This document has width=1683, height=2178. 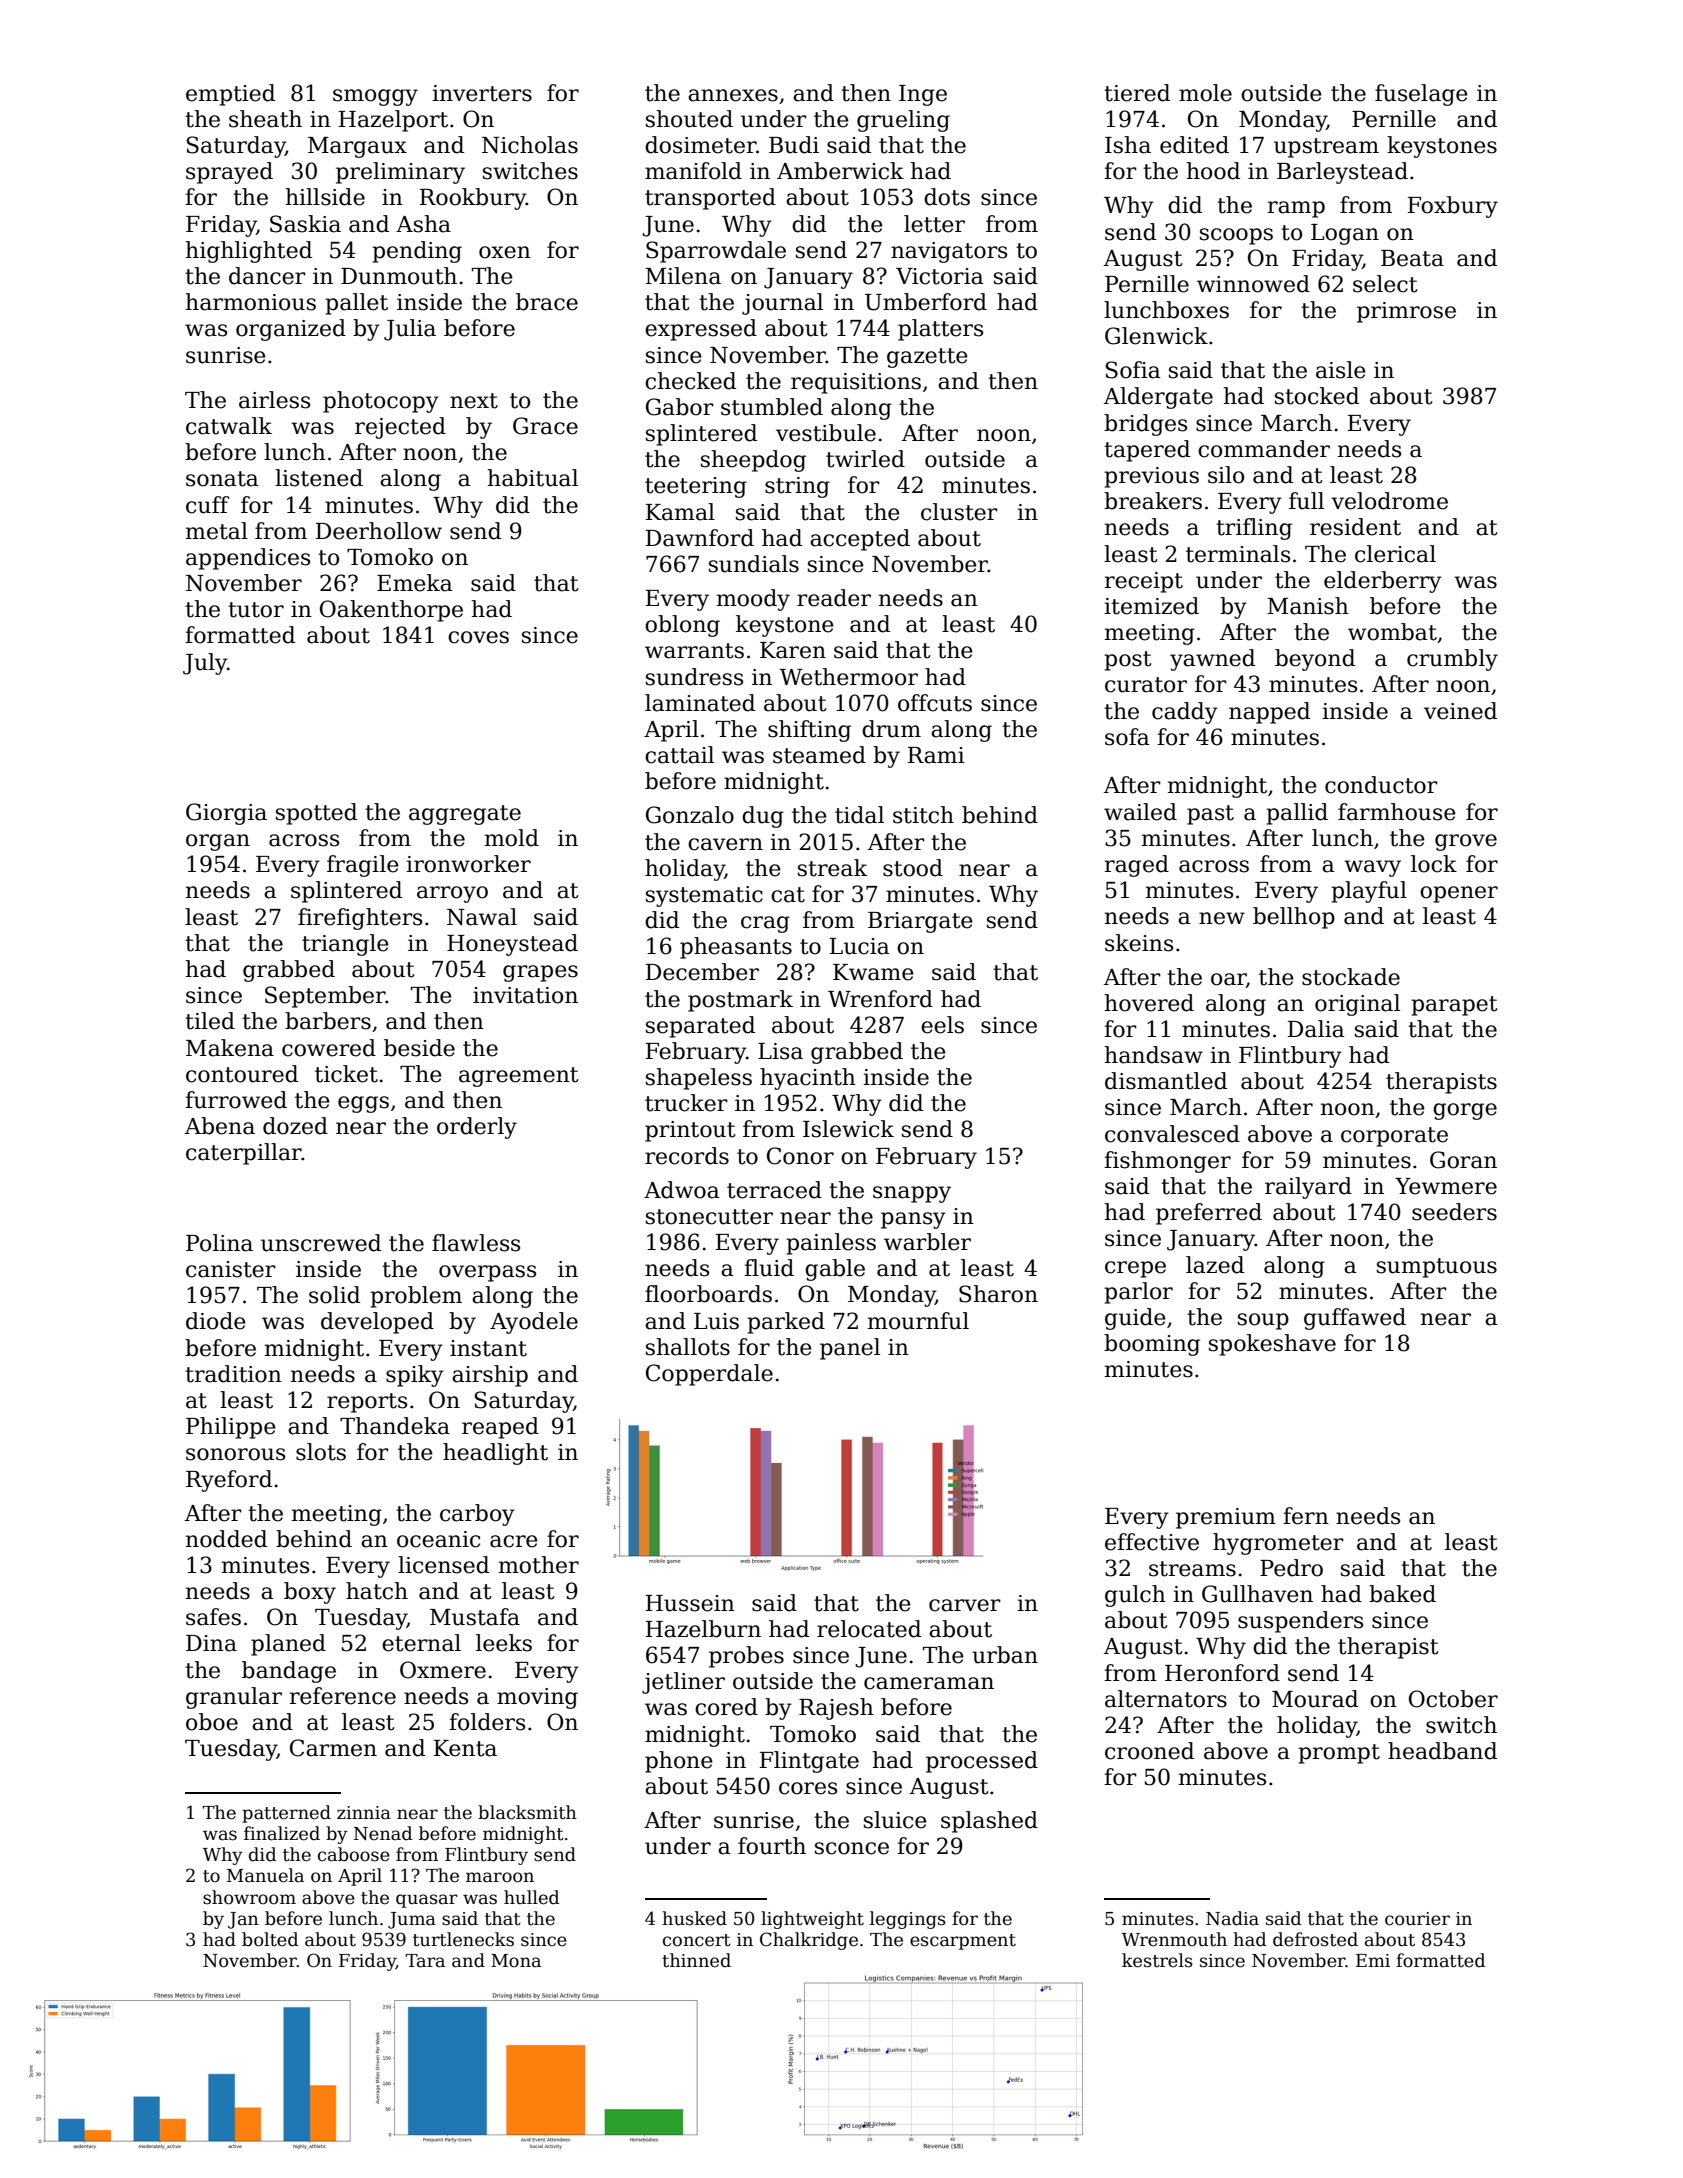 What do you see at coordinates (270, 1939) in the document?
I see `bolted` at bounding box center [270, 1939].
